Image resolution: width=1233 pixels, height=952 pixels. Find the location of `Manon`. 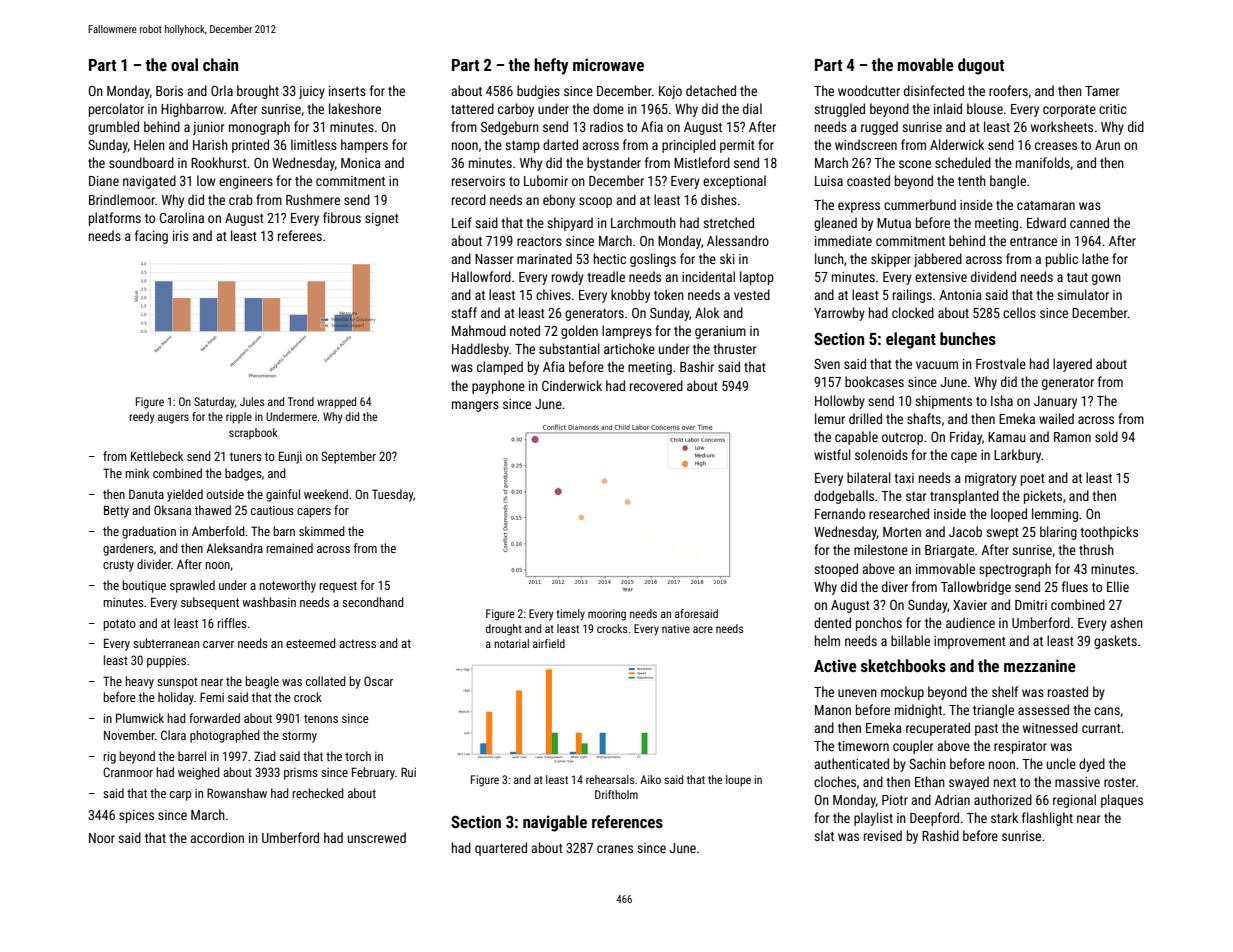

Manon is located at coordinates (833, 710).
